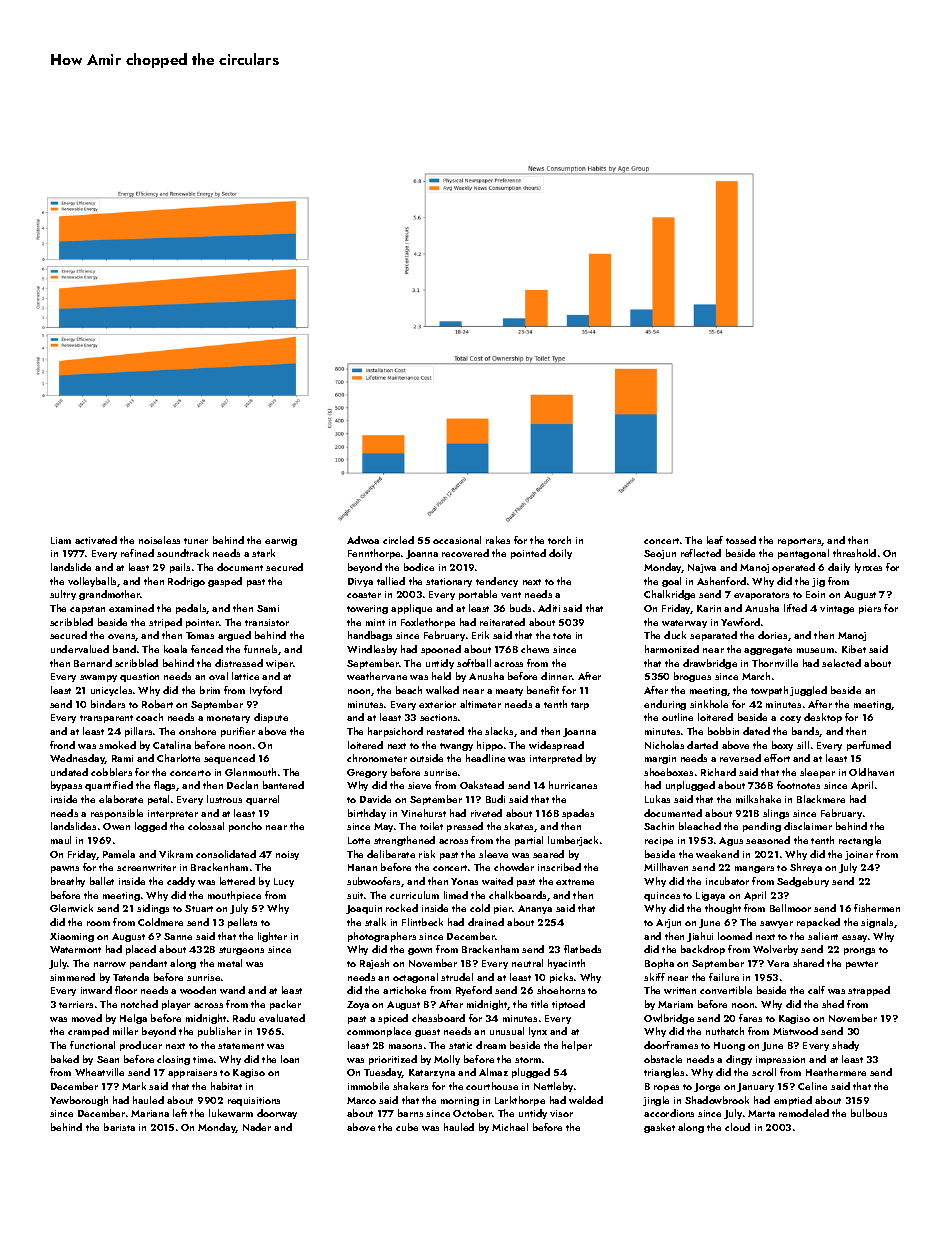 The height and width of the page is (1233, 952). Describe the element at coordinates (61, 540) in the page. I see `Liam` at that location.
